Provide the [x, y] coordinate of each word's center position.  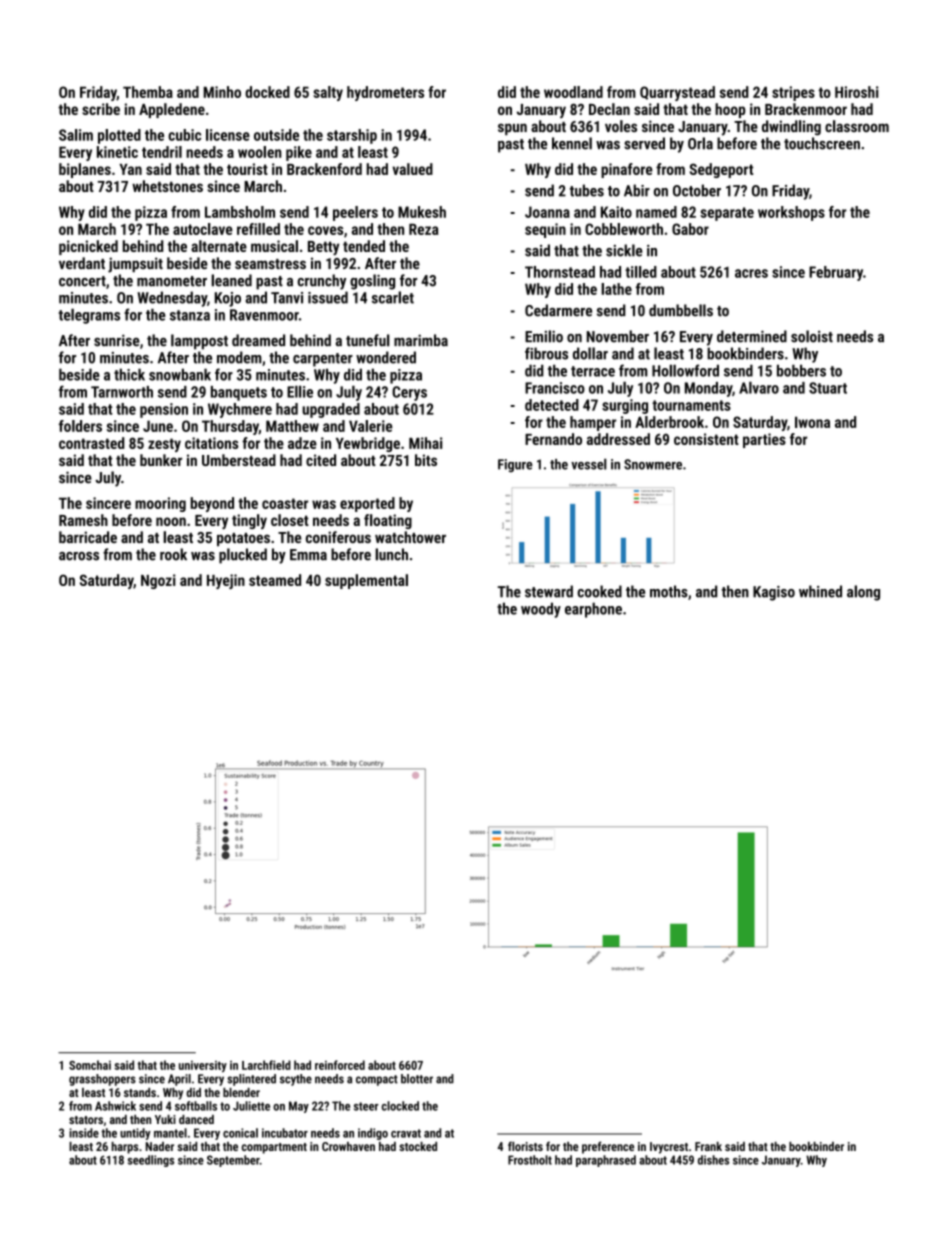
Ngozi [158, 581]
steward [549, 591]
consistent [706, 439]
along [863, 593]
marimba [421, 340]
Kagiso [774, 593]
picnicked [88, 247]
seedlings [151, 1161]
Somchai [90, 1065]
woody [541, 610]
